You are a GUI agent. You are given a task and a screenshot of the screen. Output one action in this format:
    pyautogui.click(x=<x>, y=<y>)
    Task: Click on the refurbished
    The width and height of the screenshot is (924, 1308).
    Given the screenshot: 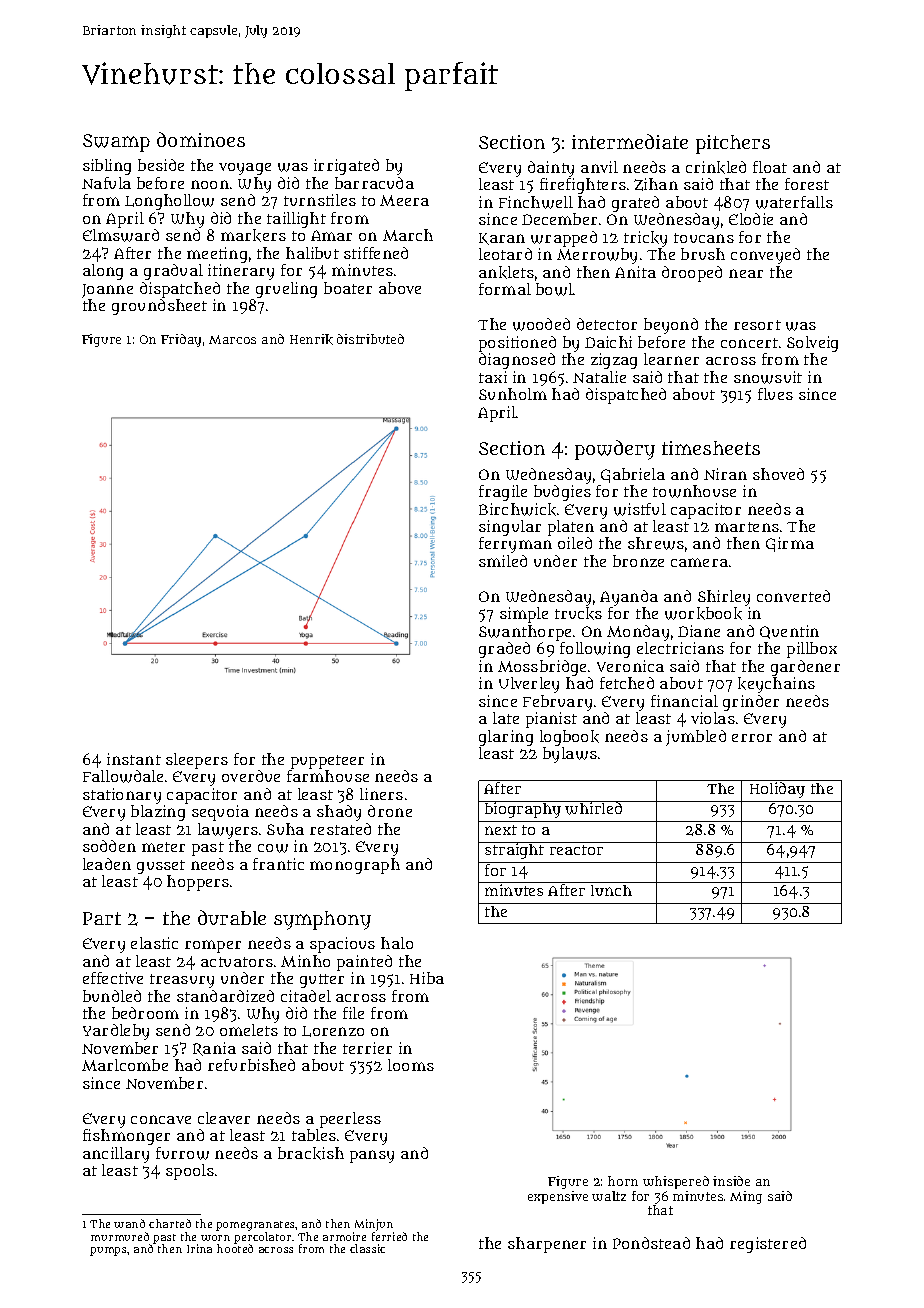 What is the action you would take?
    pyautogui.click(x=251, y=1065)
